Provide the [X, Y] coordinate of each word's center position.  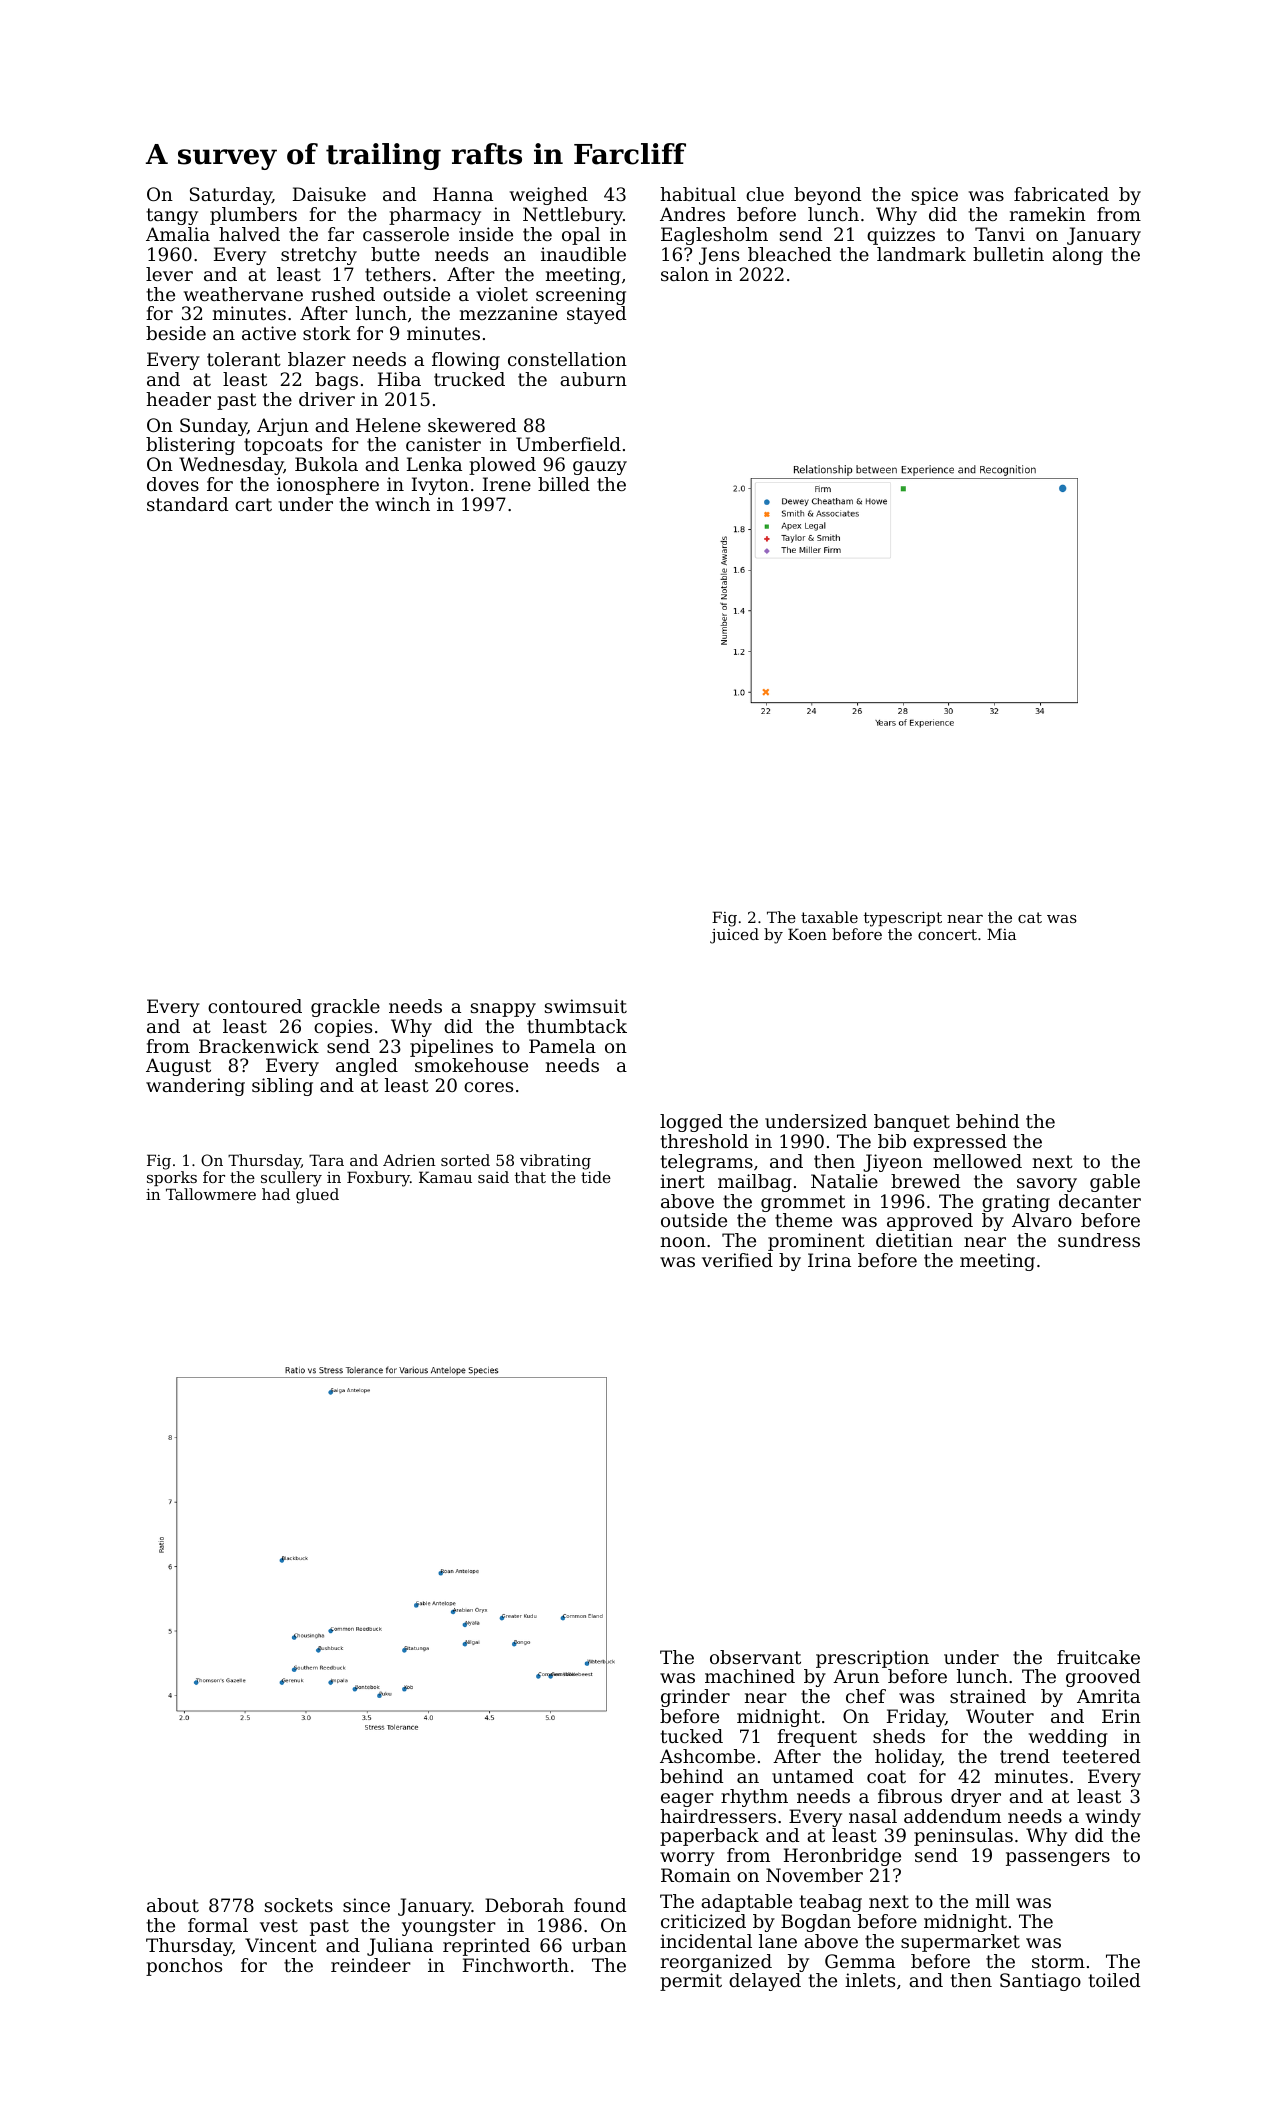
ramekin [1048, 214]
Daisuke [329, 194]
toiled [1114, 1980]
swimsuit [586, 1006]
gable [1115, 1183]
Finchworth [516, 1965]
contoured [255, 1006]
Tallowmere [211, 1194]
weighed [549, 196]
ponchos [184, 1967]
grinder [695, 1698]
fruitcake [1098, 1657]
